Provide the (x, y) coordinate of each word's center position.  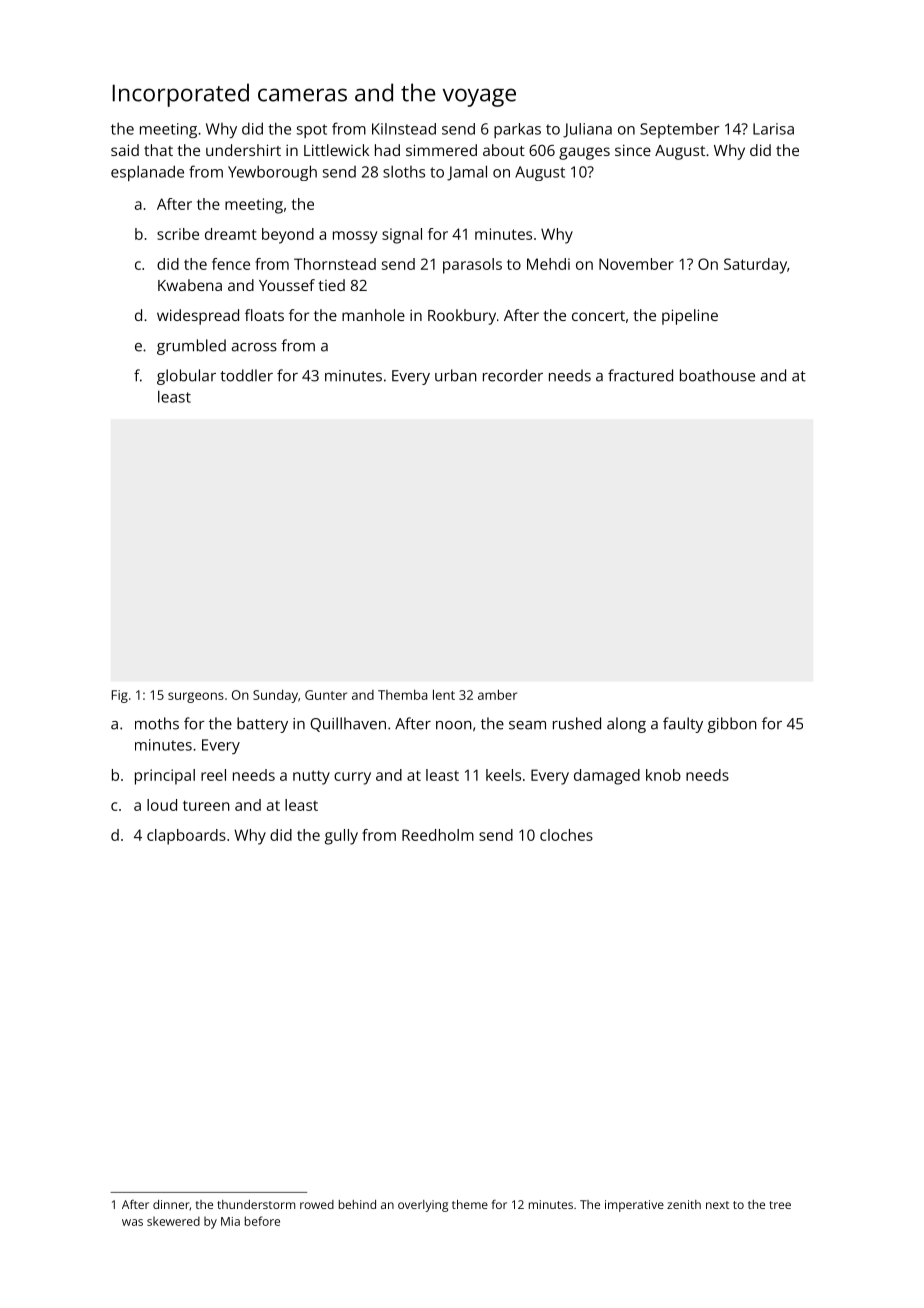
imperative (634, 1206)
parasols (472, 266)
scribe (178, 234)
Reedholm (438, 835)
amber (497, 694)
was (132, 1222)
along (626, 725)
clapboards (186, 837)
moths (157, 723)
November (636, 264)
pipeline (690, 317)
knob (663, 775)
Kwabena (190, 285)
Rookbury (462, 317)
